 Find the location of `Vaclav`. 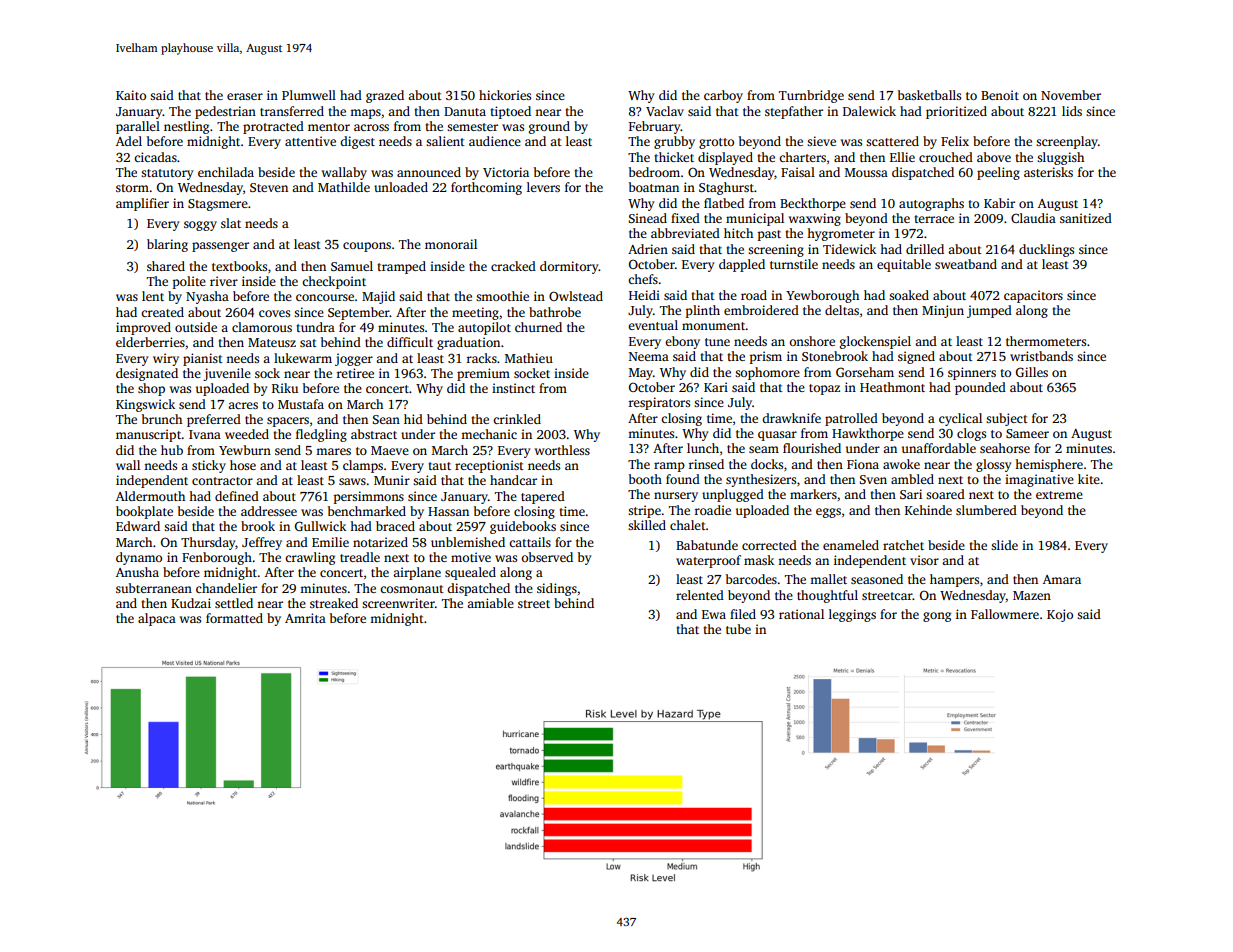

Vaclav is located at coordinates (665, 111).
